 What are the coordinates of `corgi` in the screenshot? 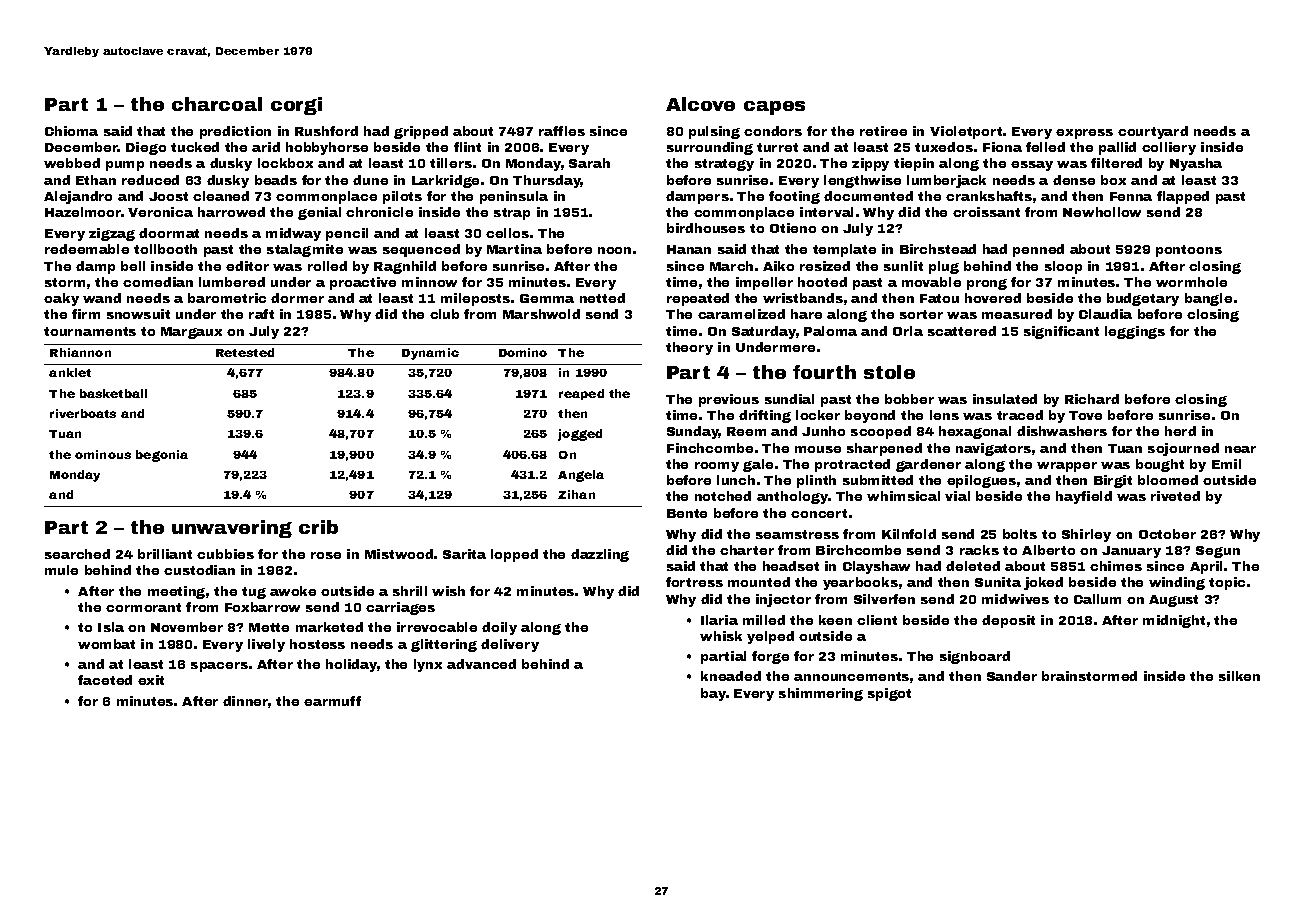 It's located at (296, 106).
